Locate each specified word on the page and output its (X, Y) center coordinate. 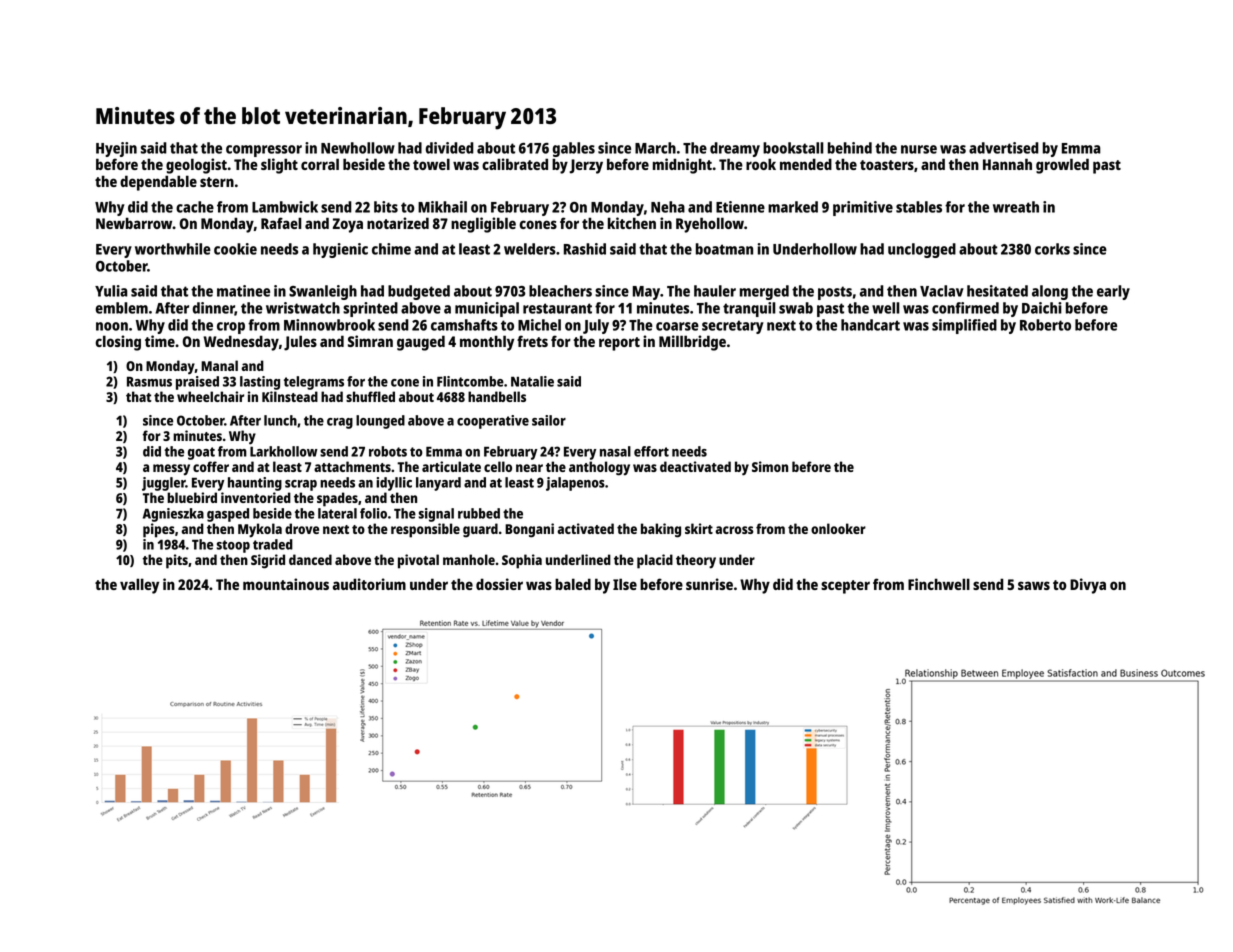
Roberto (1045, 325)
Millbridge (692, 343)
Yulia (111, 291)
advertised (1004, 148)
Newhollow (358, 148)
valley (139, 586)
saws (1034, 585)
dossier (499, 584)
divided (449, 148)
